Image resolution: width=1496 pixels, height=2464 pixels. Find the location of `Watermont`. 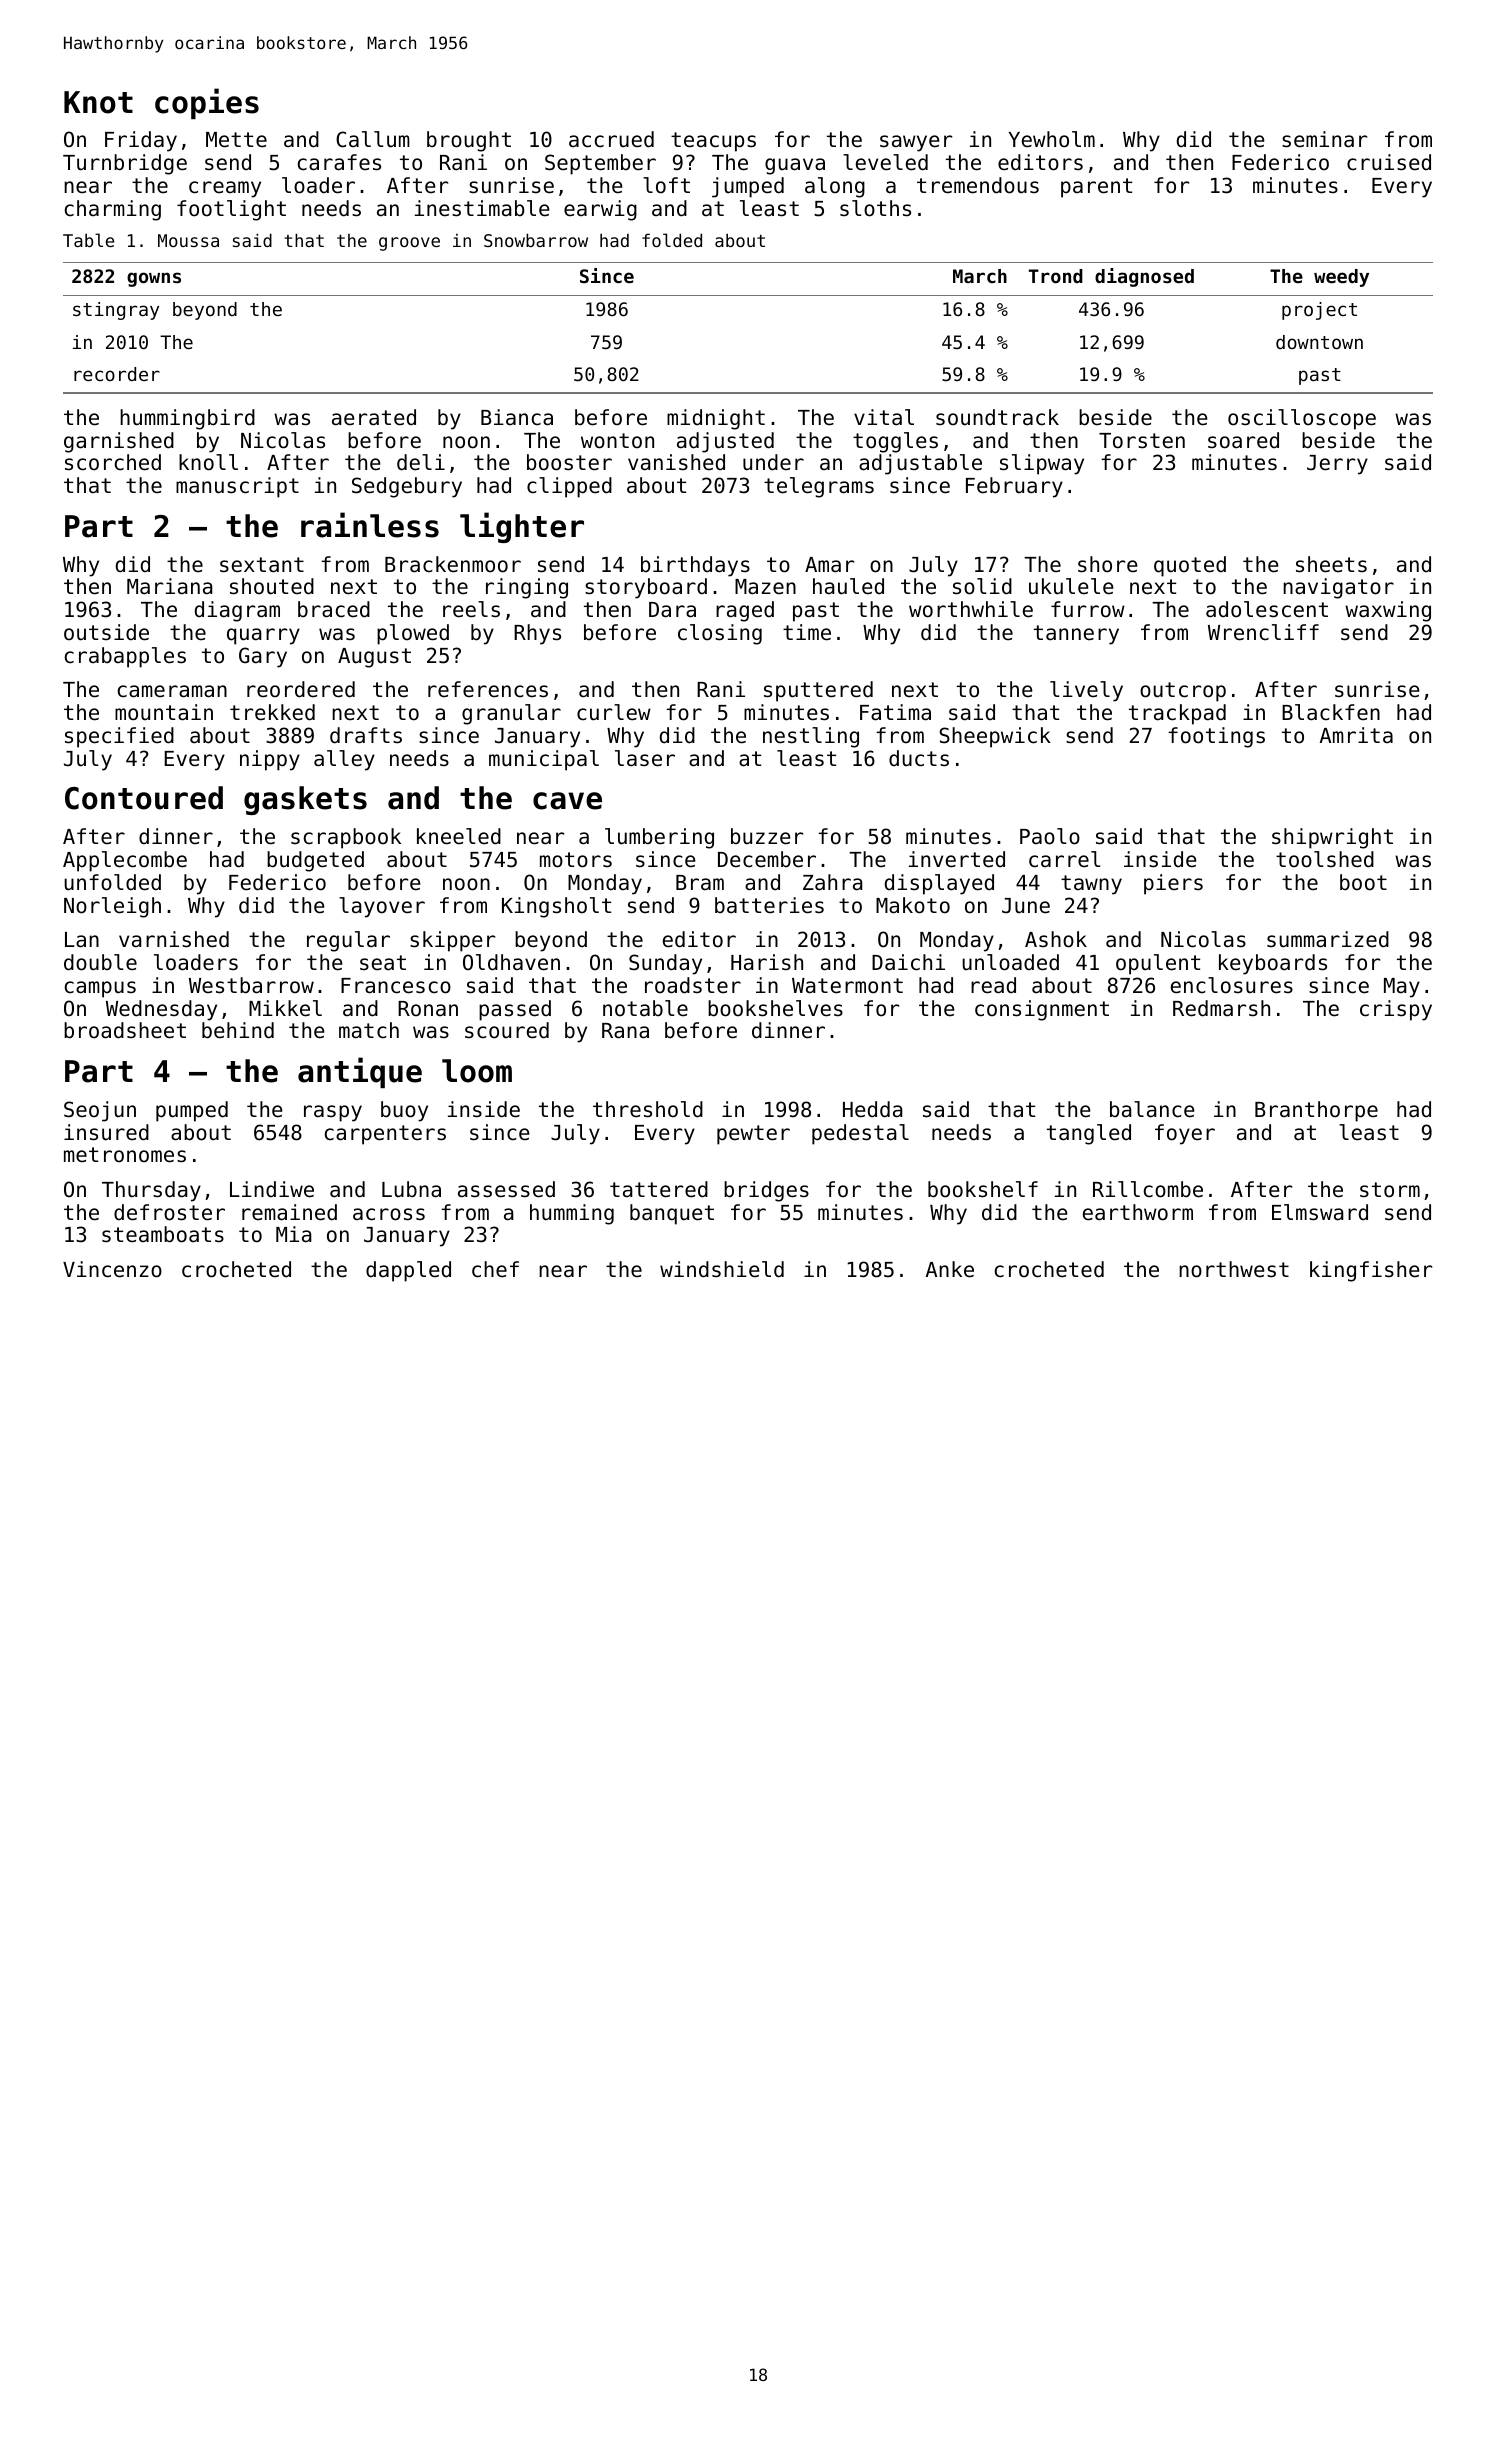

Watermont is located at coordinates (847, 986).
